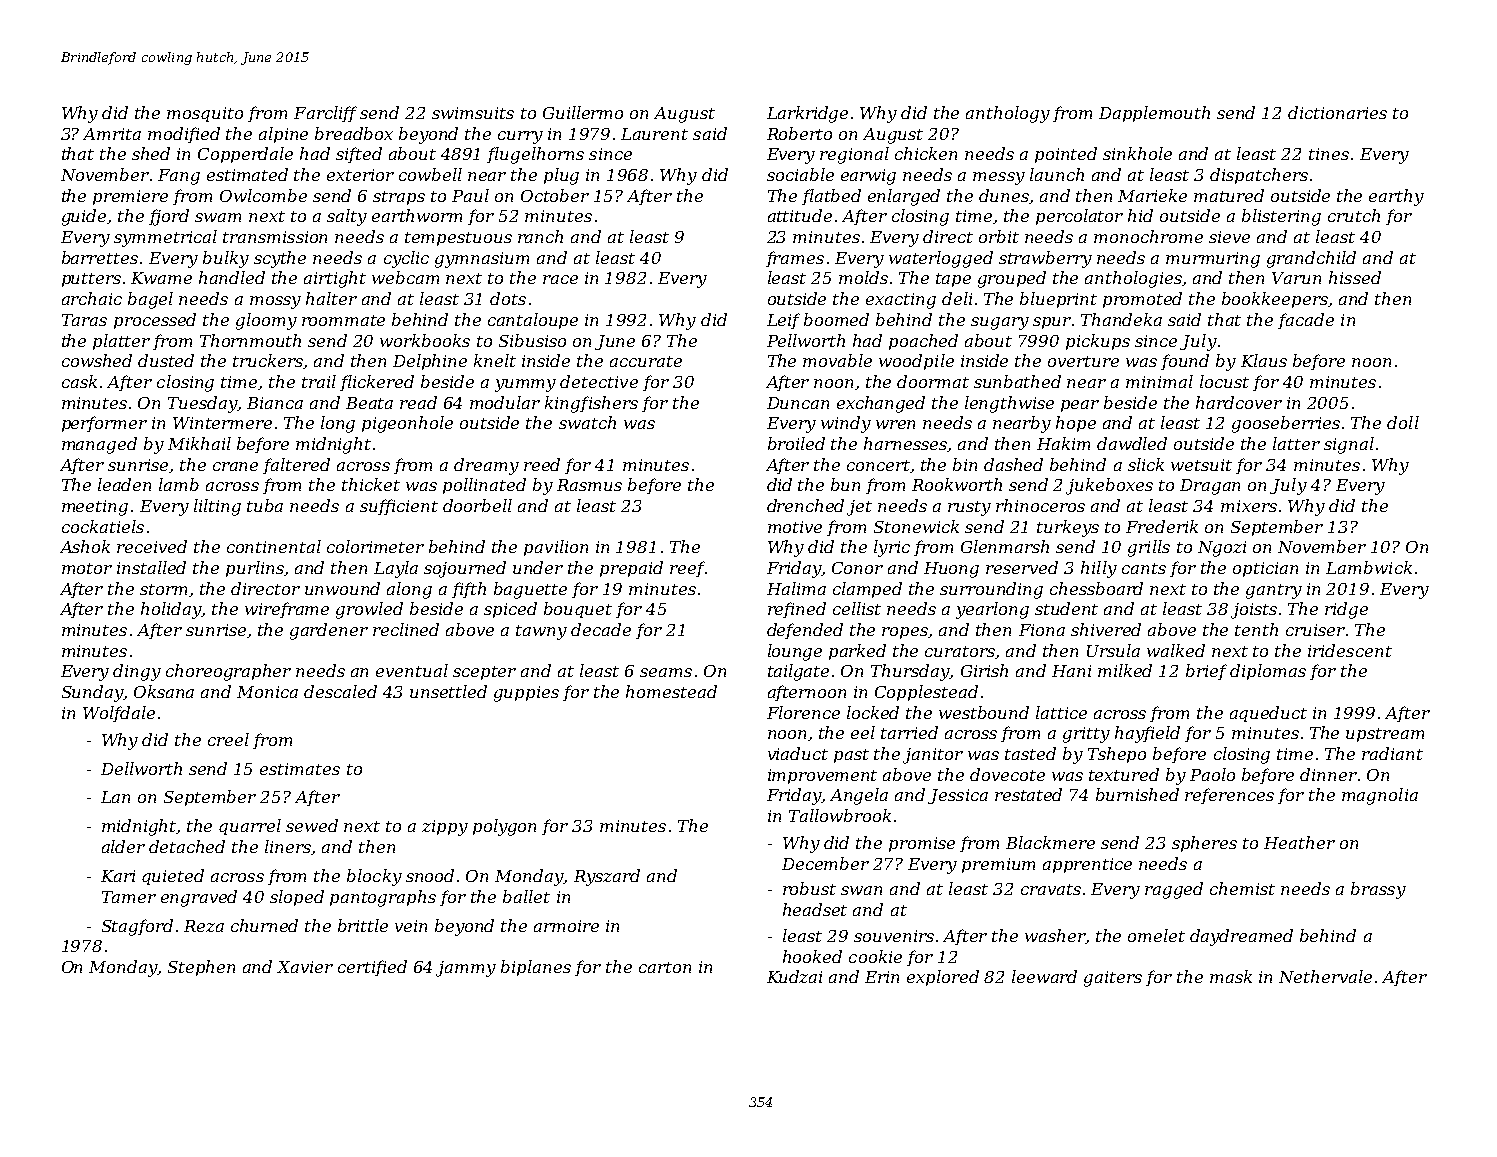 The height and width of the screenshot is (1157, 1497). What do you see at coordinates (275, 302) in the screenshot?
I see `mossy` at bounding box center [275, 302].
